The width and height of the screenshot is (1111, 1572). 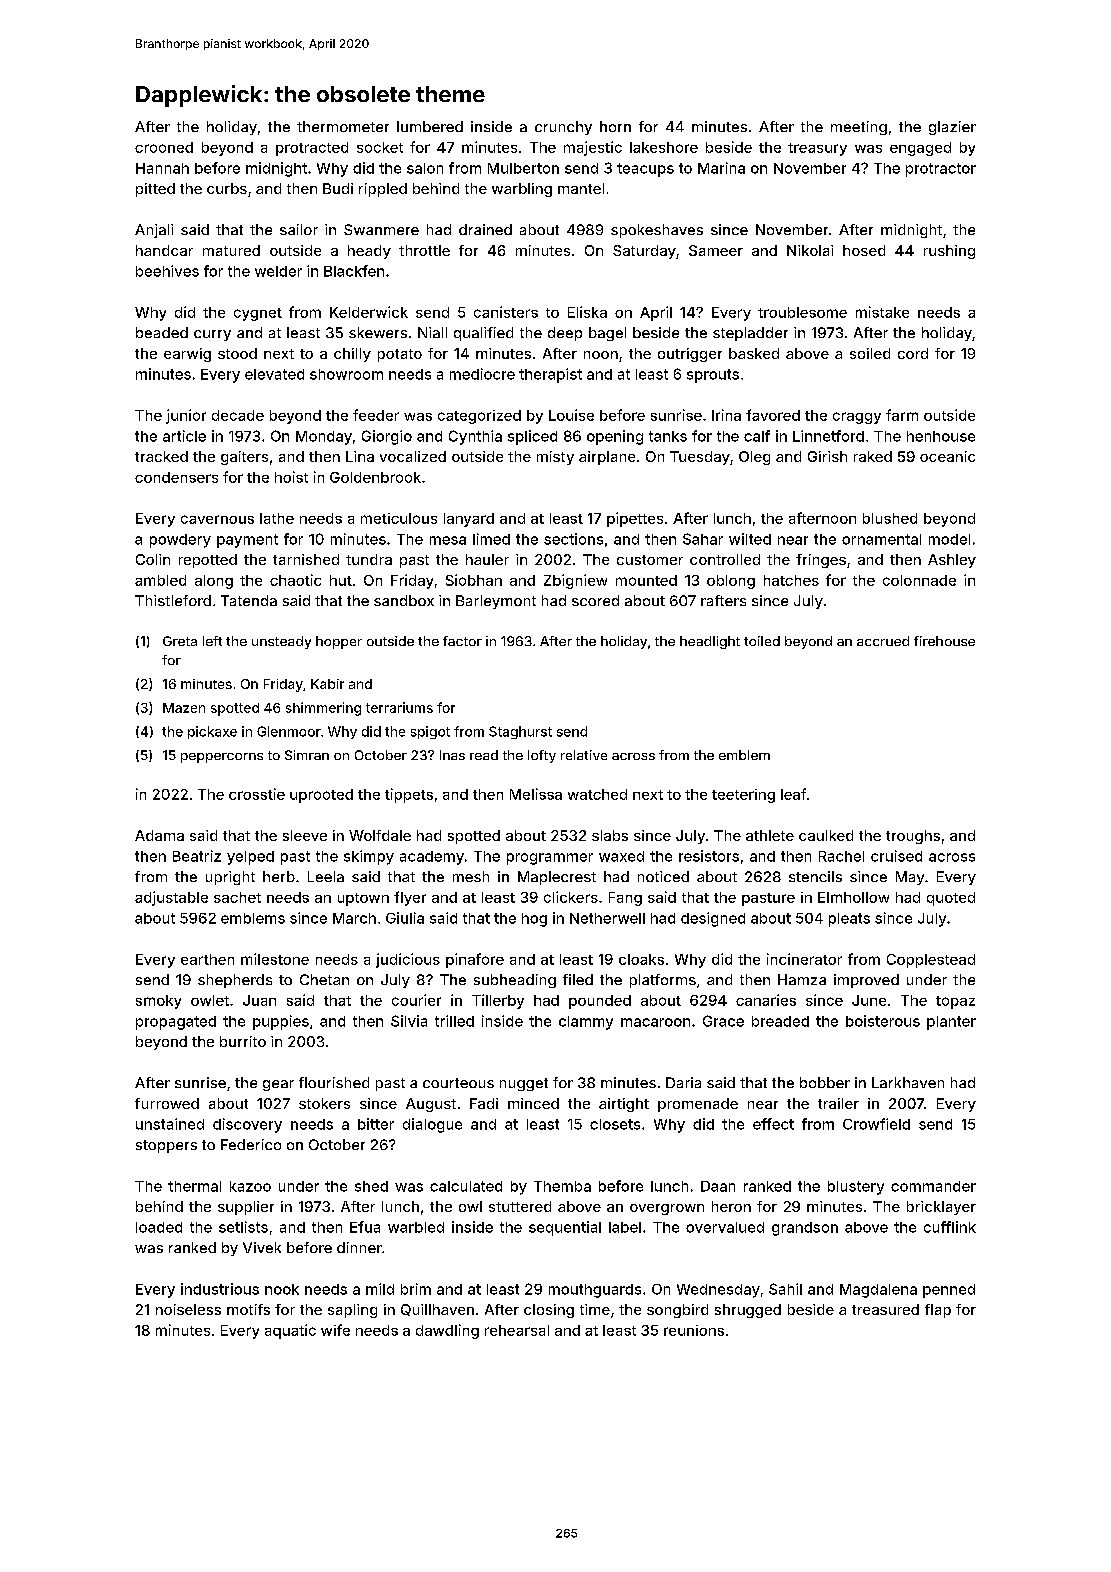 I want to click on scored, so click(x=595, y=600).
